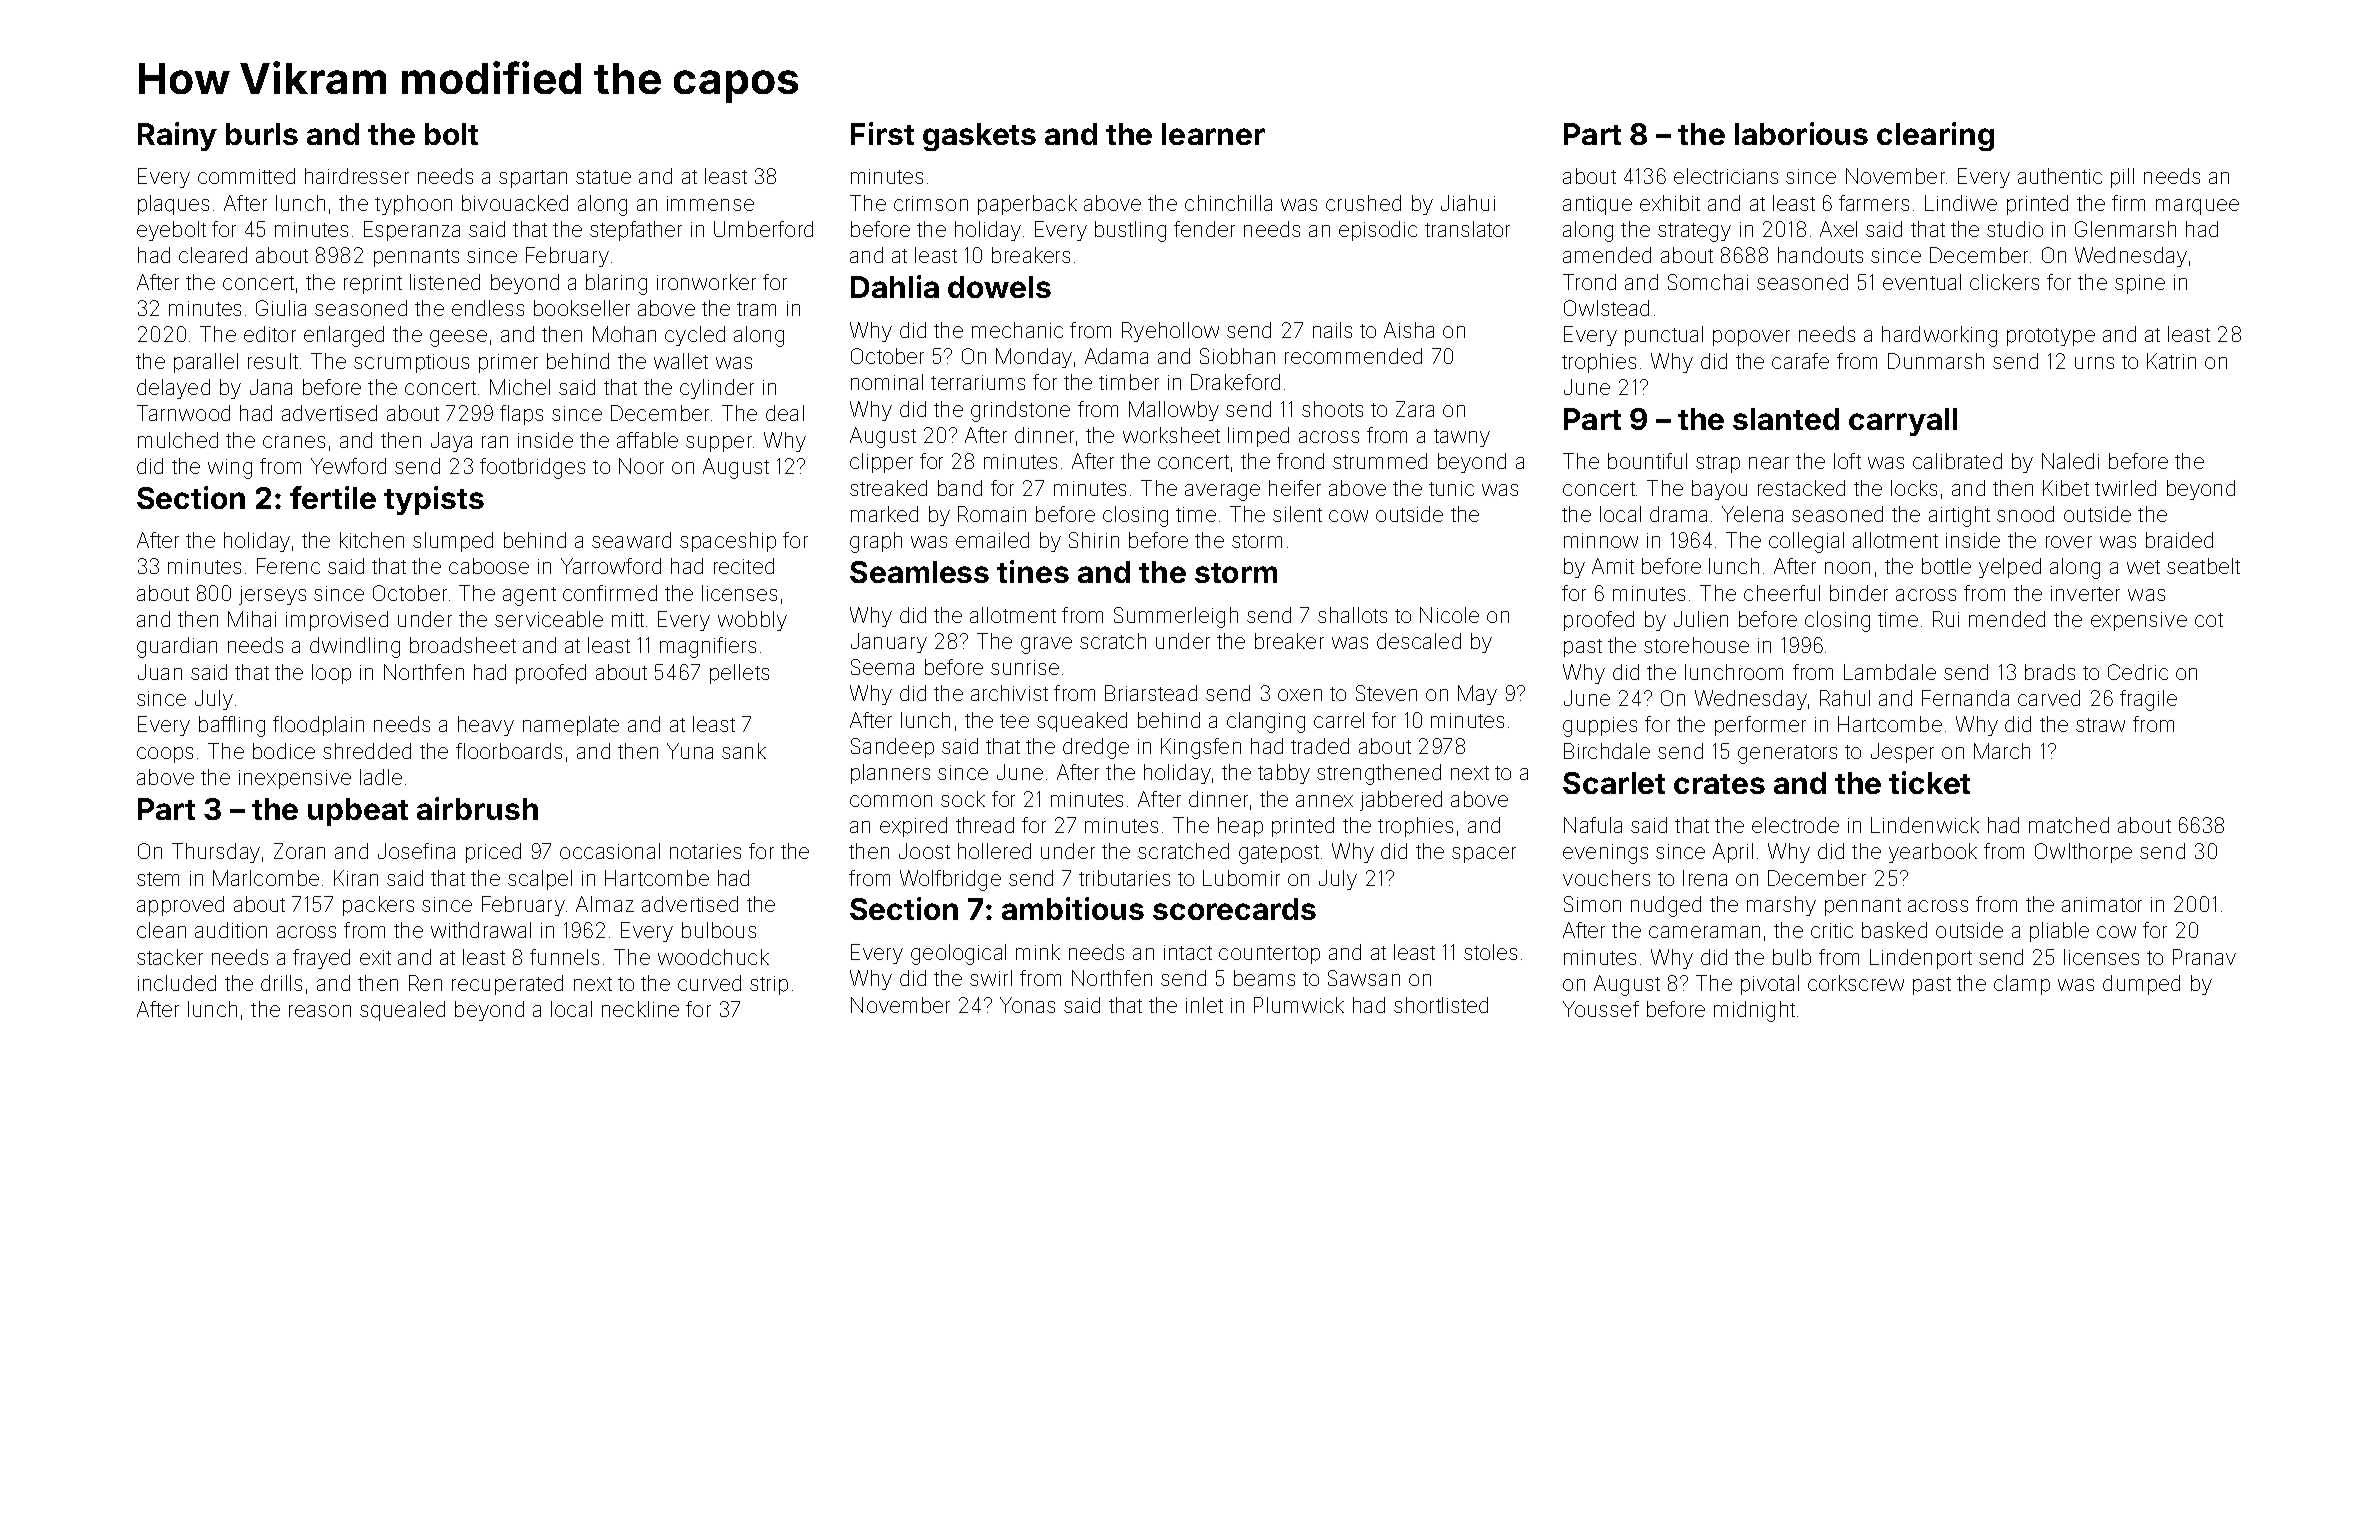 The width and height of the screenshot is (2380, 1540). Describe the element at coordinates (413, 205) in the screenshot. I see `typhoon` at that location.
